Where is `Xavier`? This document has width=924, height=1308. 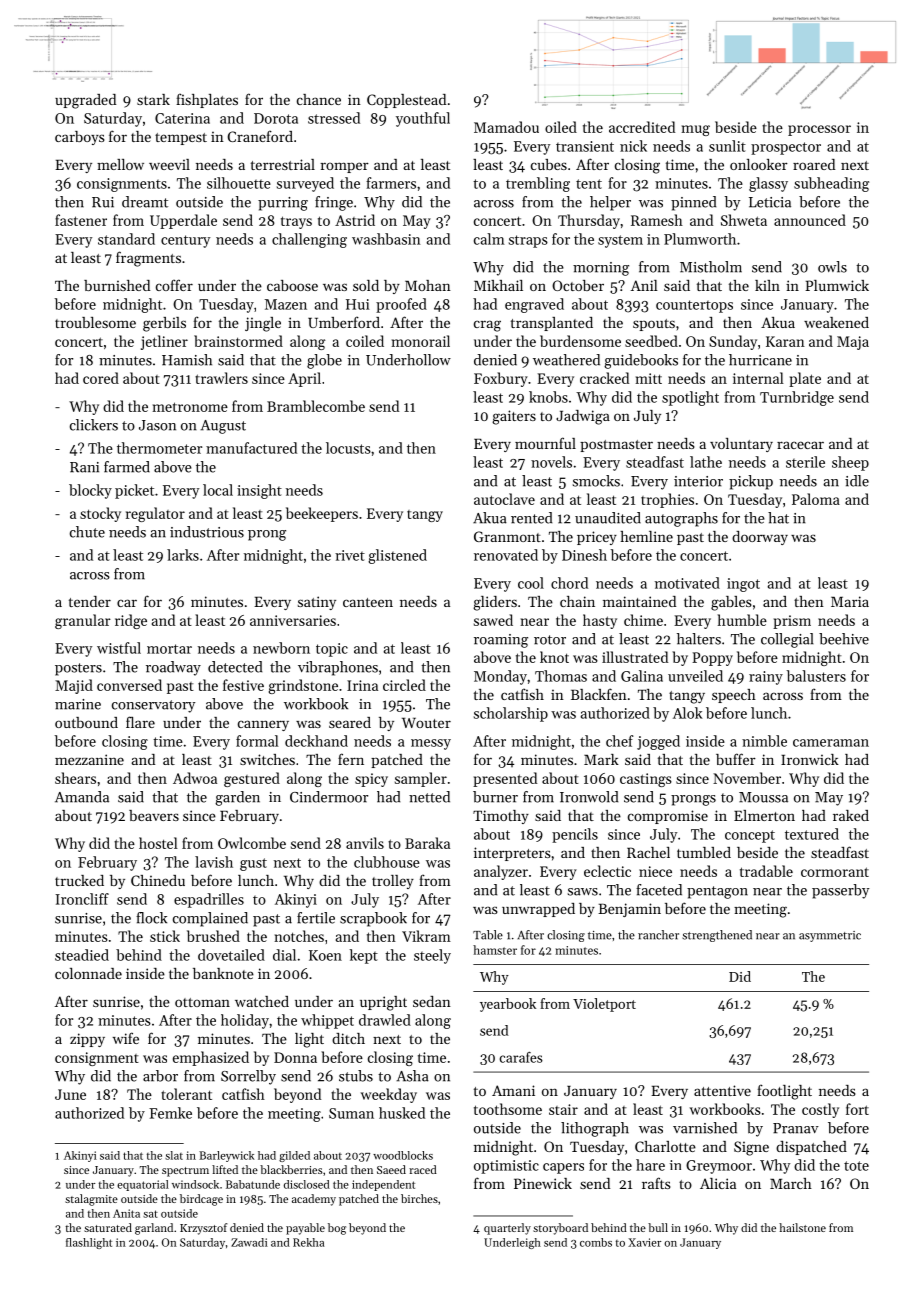
Xavier is located at coordinates (644, 1242).
